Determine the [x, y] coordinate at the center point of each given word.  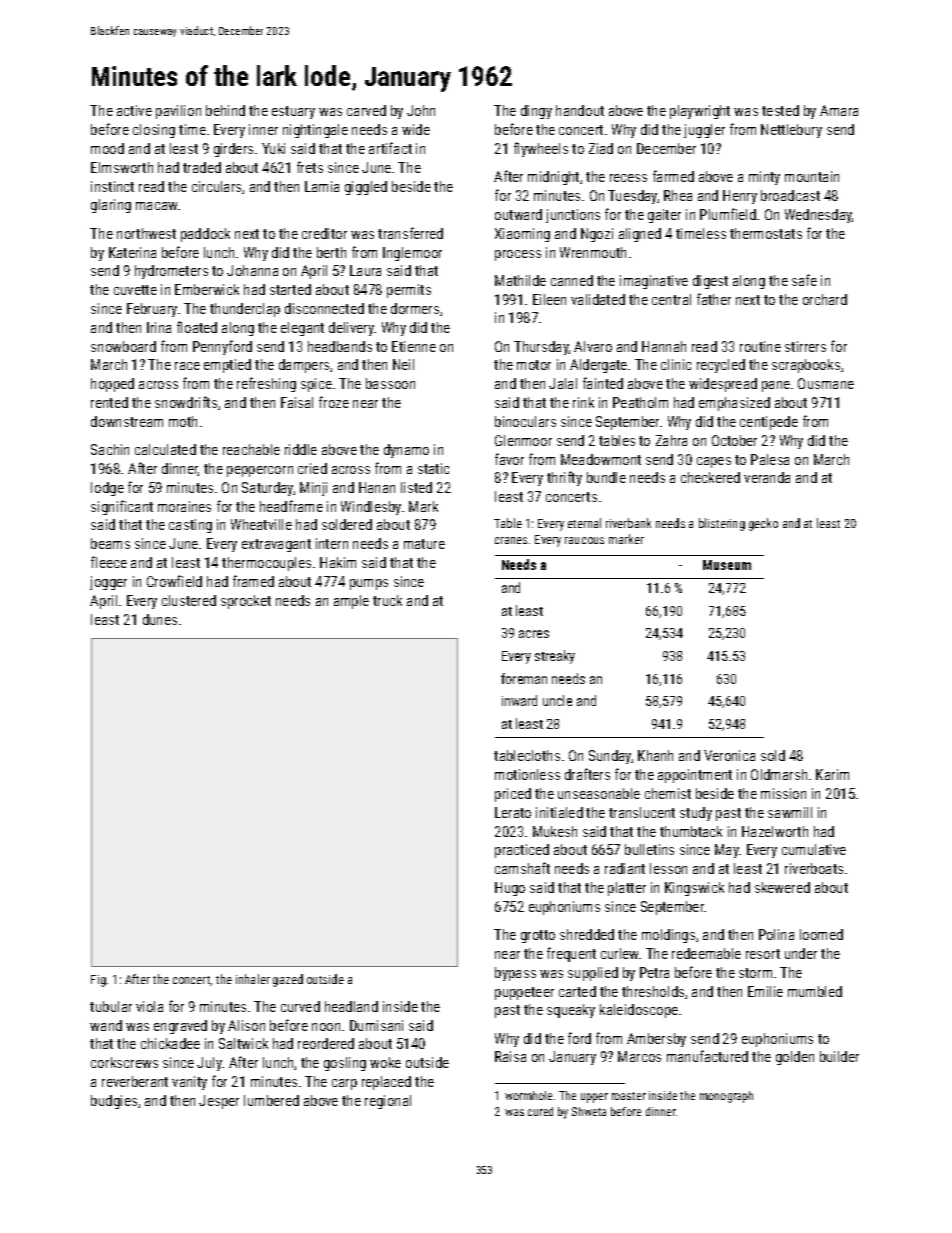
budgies [114, 1102]
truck [387, 600]
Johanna [252, 270]
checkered [710, 477]
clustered [189, 600]
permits [409, 291]
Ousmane [826, 383]
